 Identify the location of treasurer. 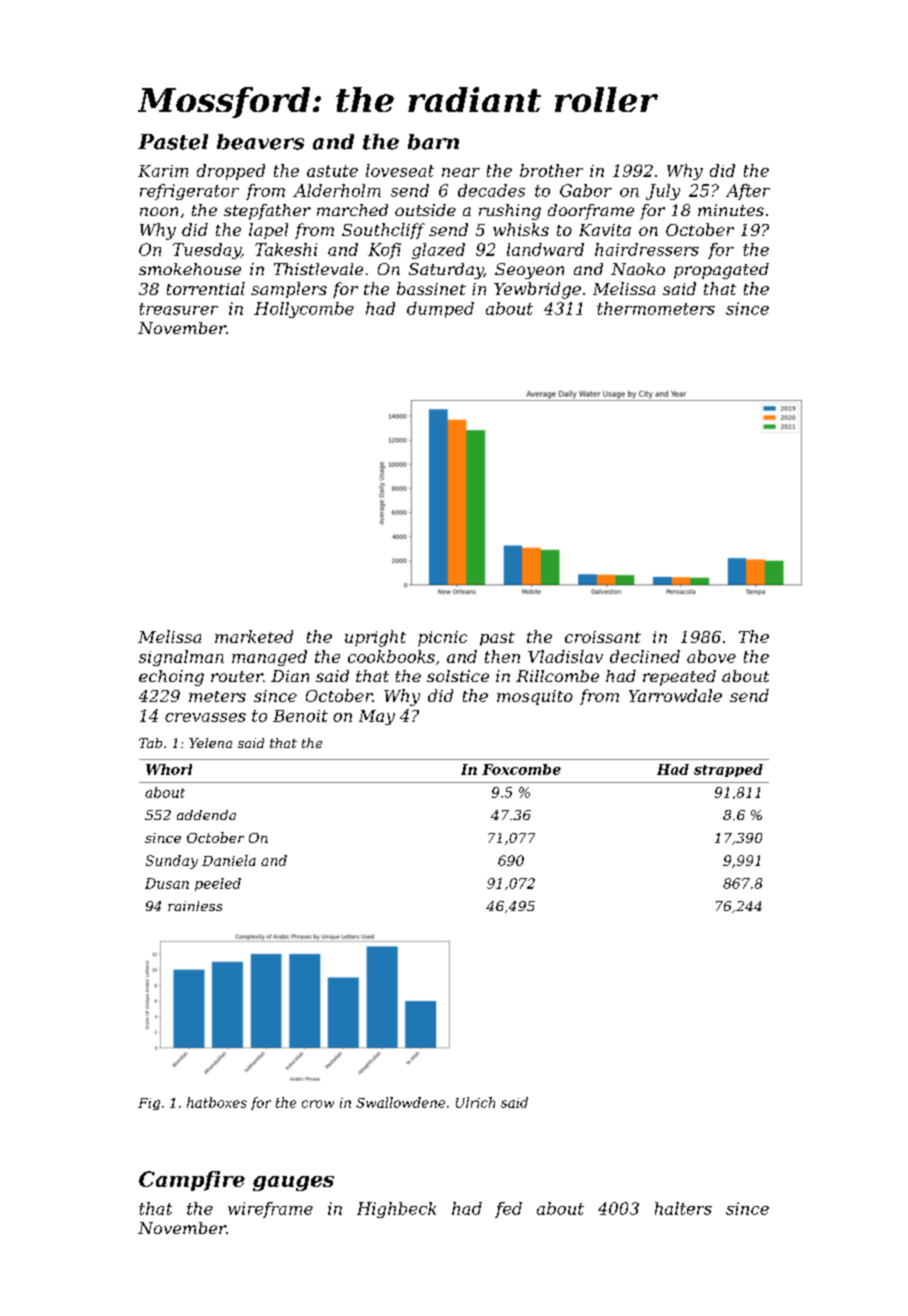
(178, 309).
